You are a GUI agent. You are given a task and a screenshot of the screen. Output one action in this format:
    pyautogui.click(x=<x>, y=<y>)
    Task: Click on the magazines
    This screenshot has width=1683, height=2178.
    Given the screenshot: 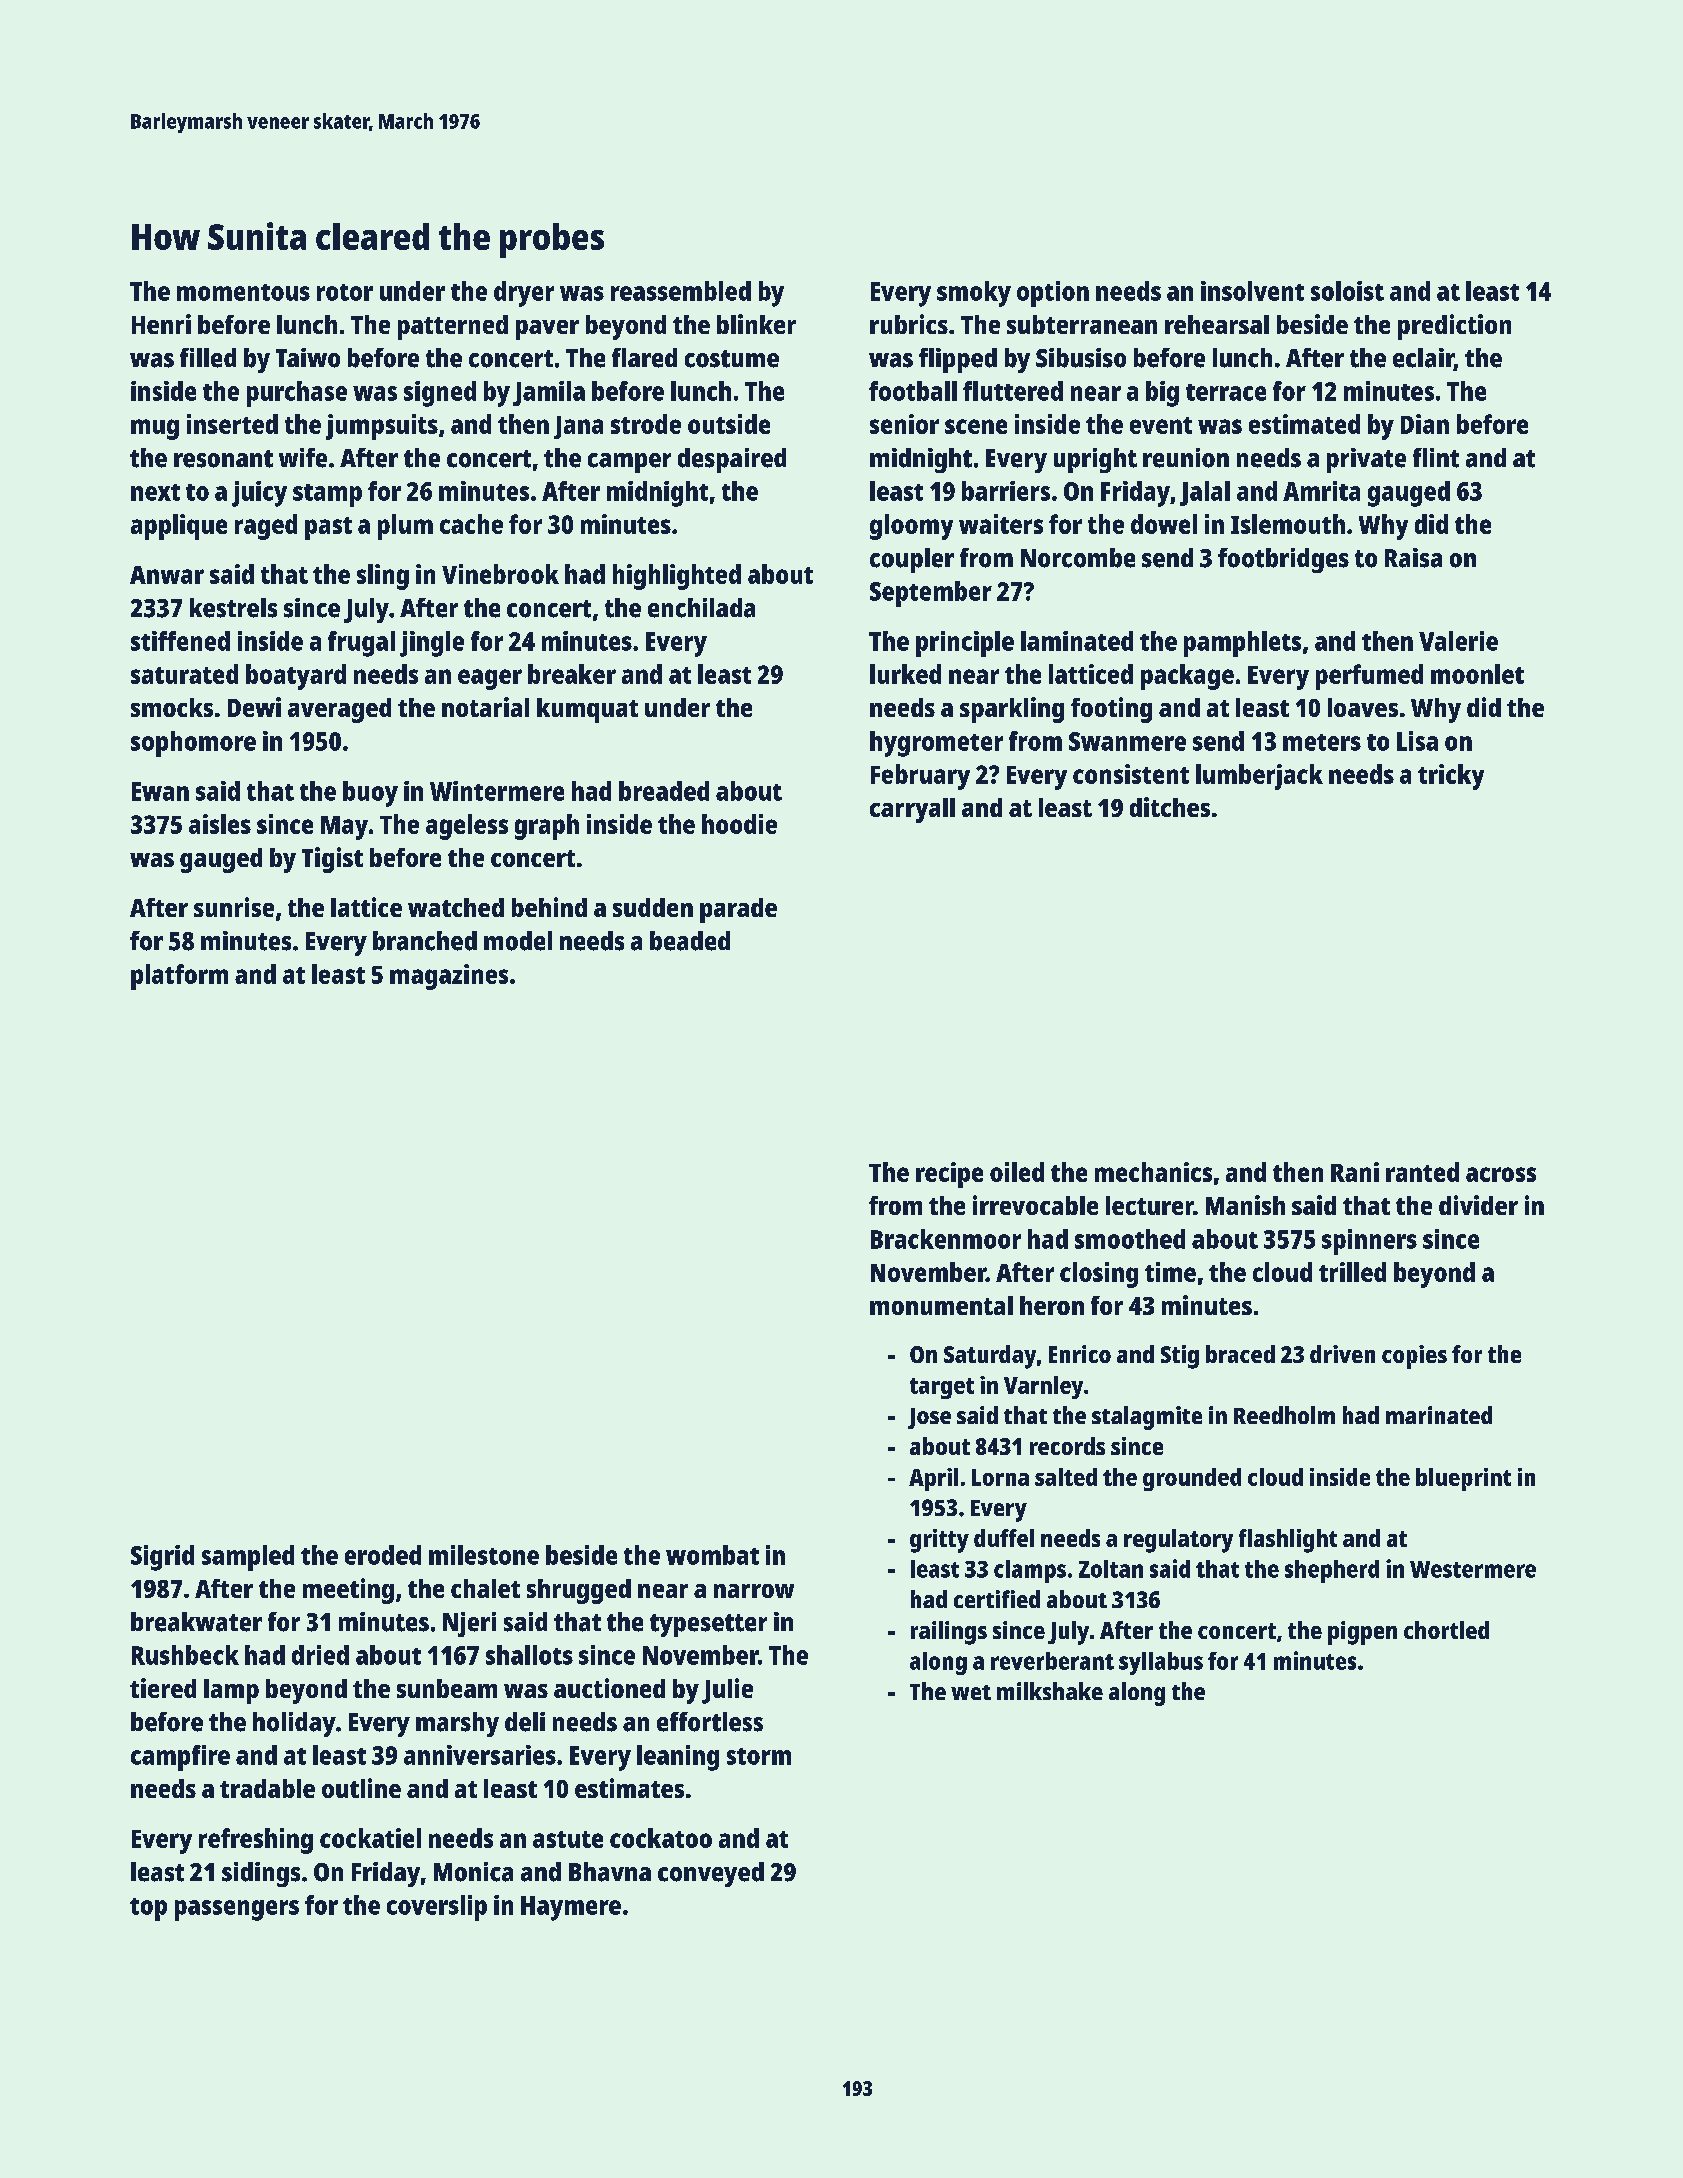 What is the action you would take?
    pyautogui.click(x=449, y=977)
